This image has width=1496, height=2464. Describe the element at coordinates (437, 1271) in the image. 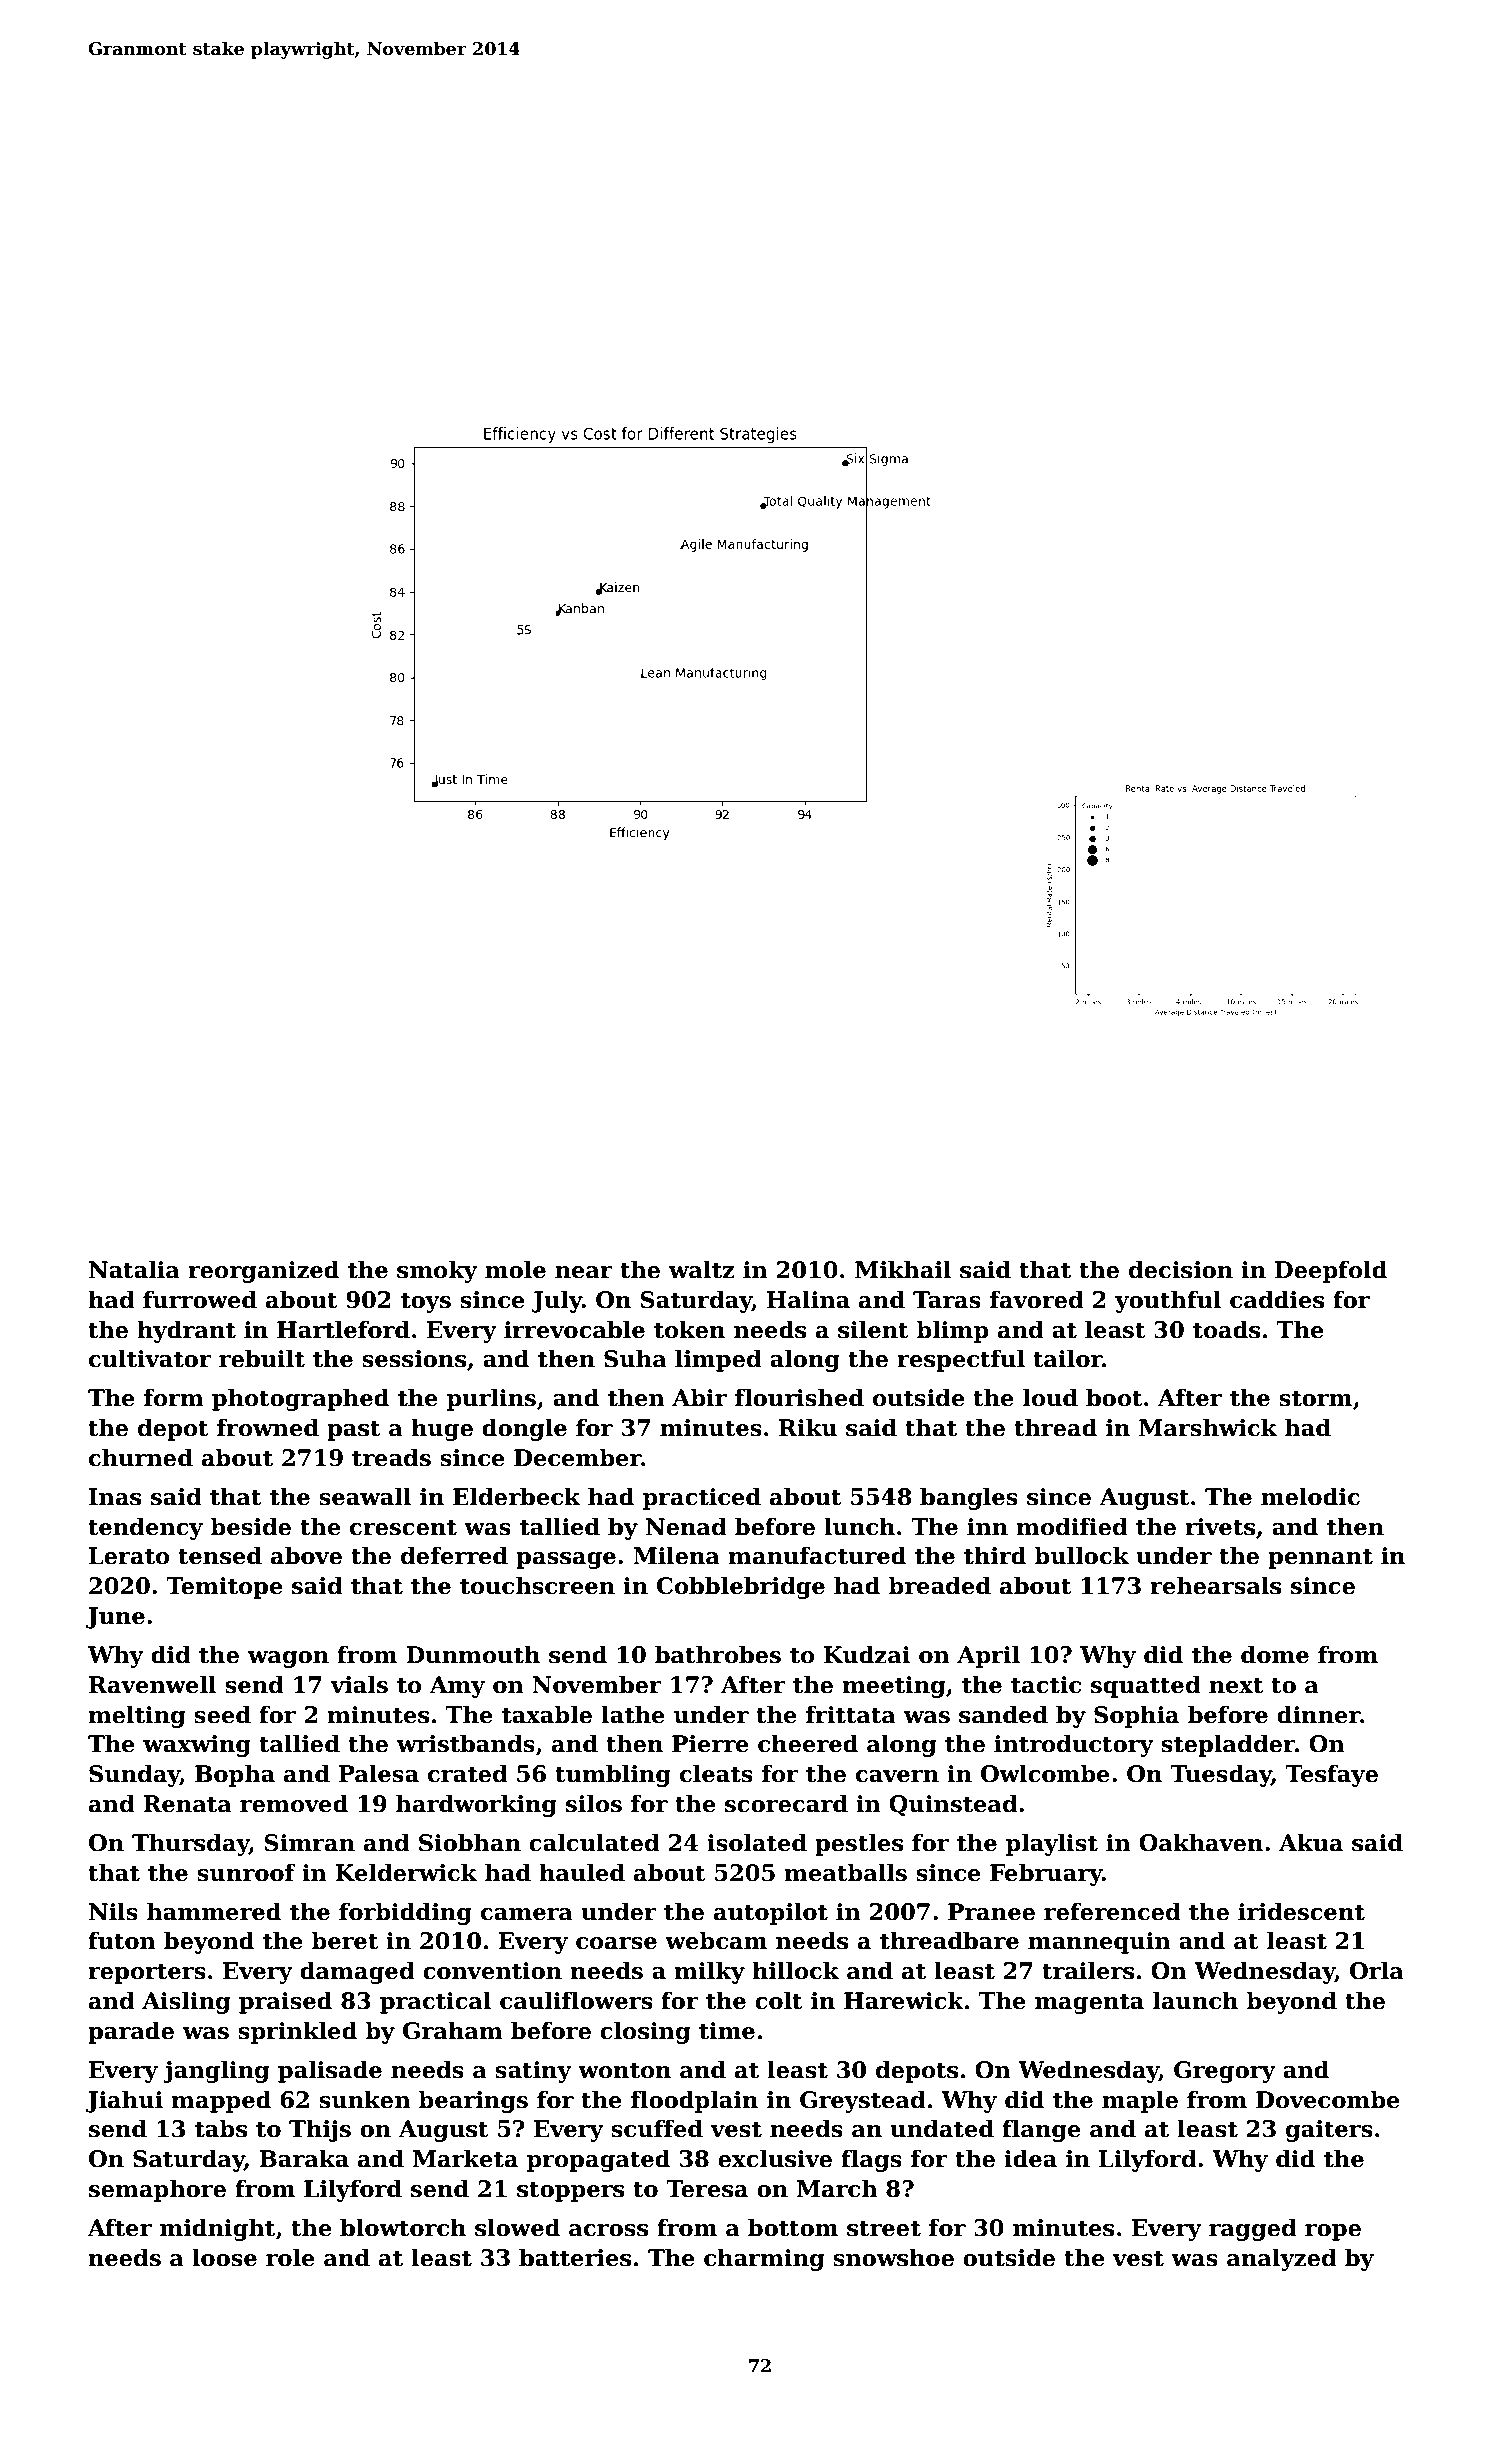

I see `smoky` at that location.
